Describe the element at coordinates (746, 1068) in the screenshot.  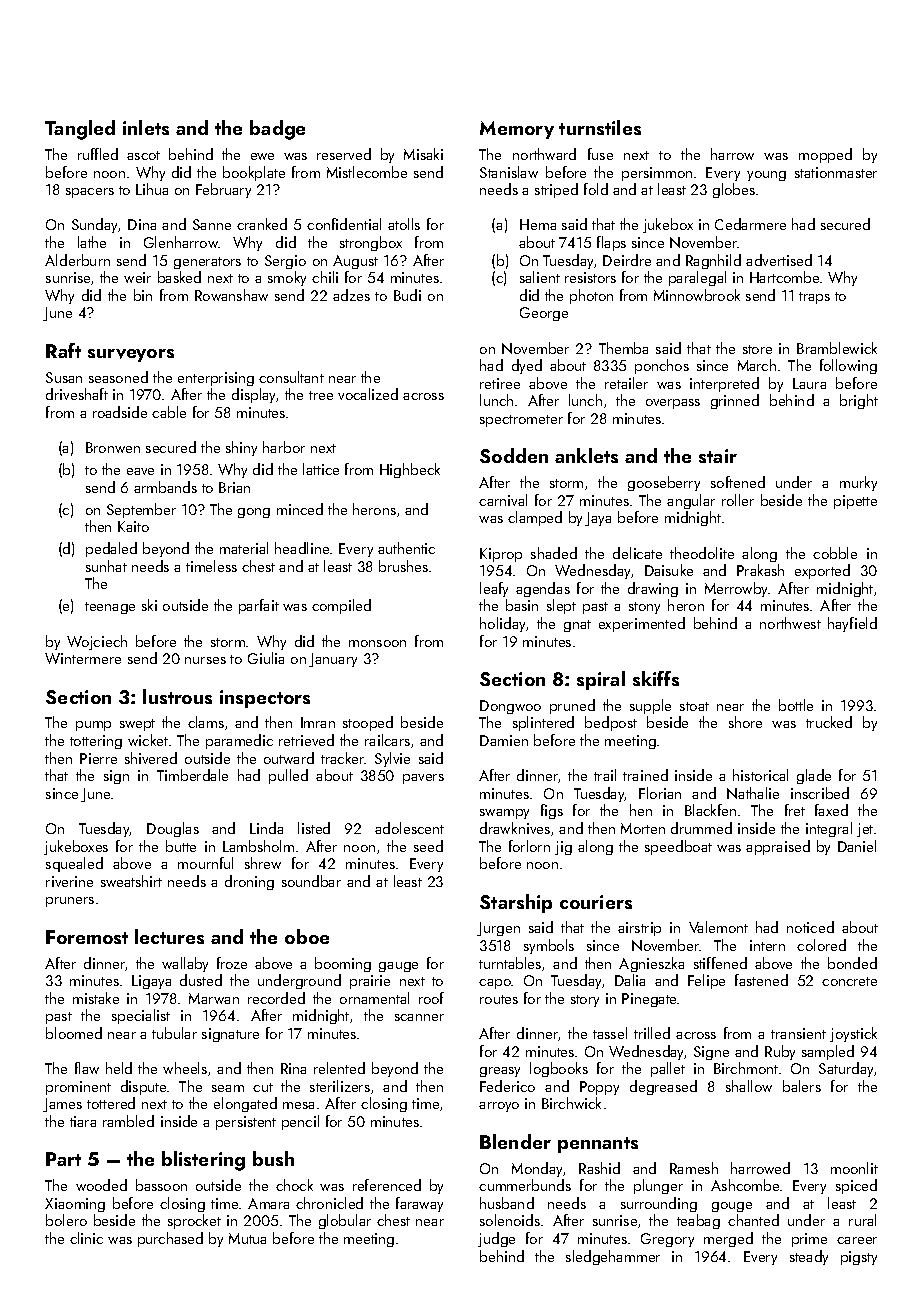
I see `Birchmont` at that location.
